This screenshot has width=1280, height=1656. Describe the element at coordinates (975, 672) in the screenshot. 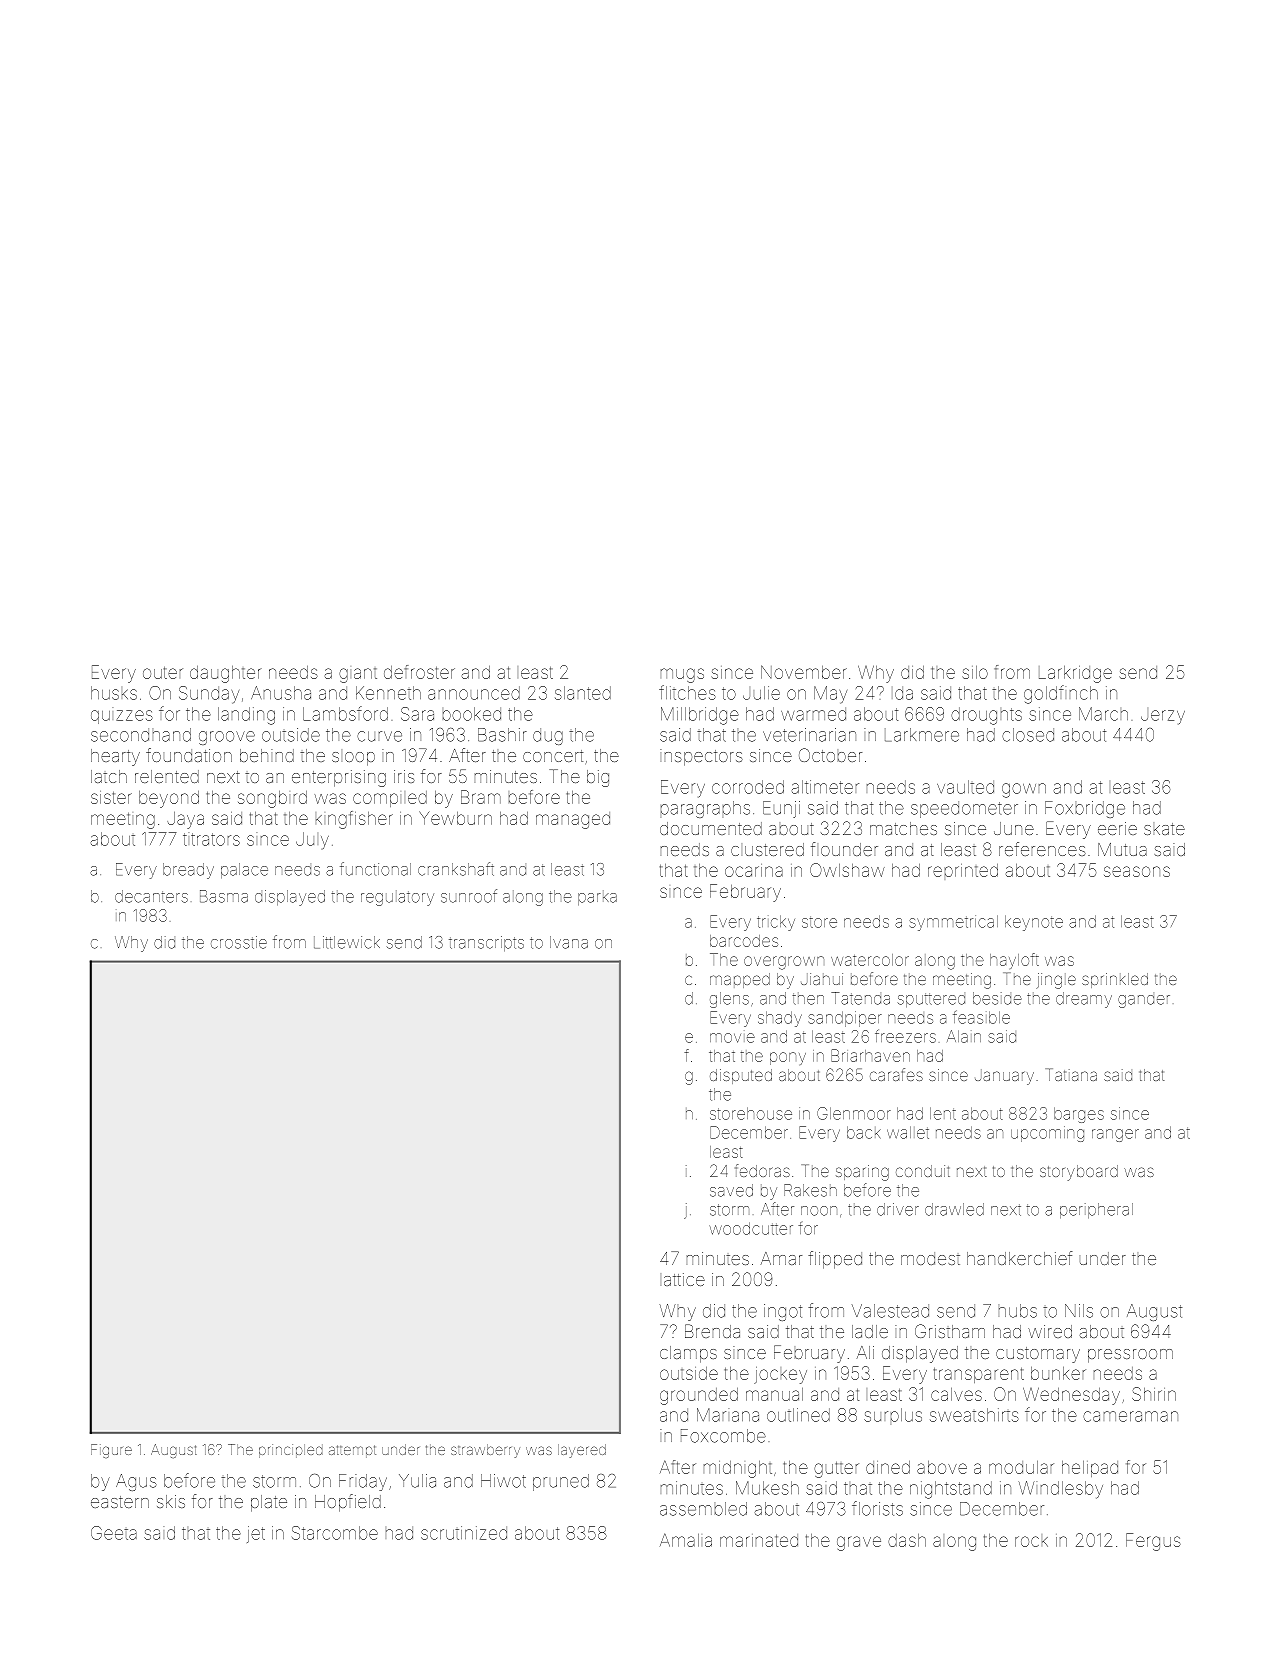

I see `silo` at that location.
